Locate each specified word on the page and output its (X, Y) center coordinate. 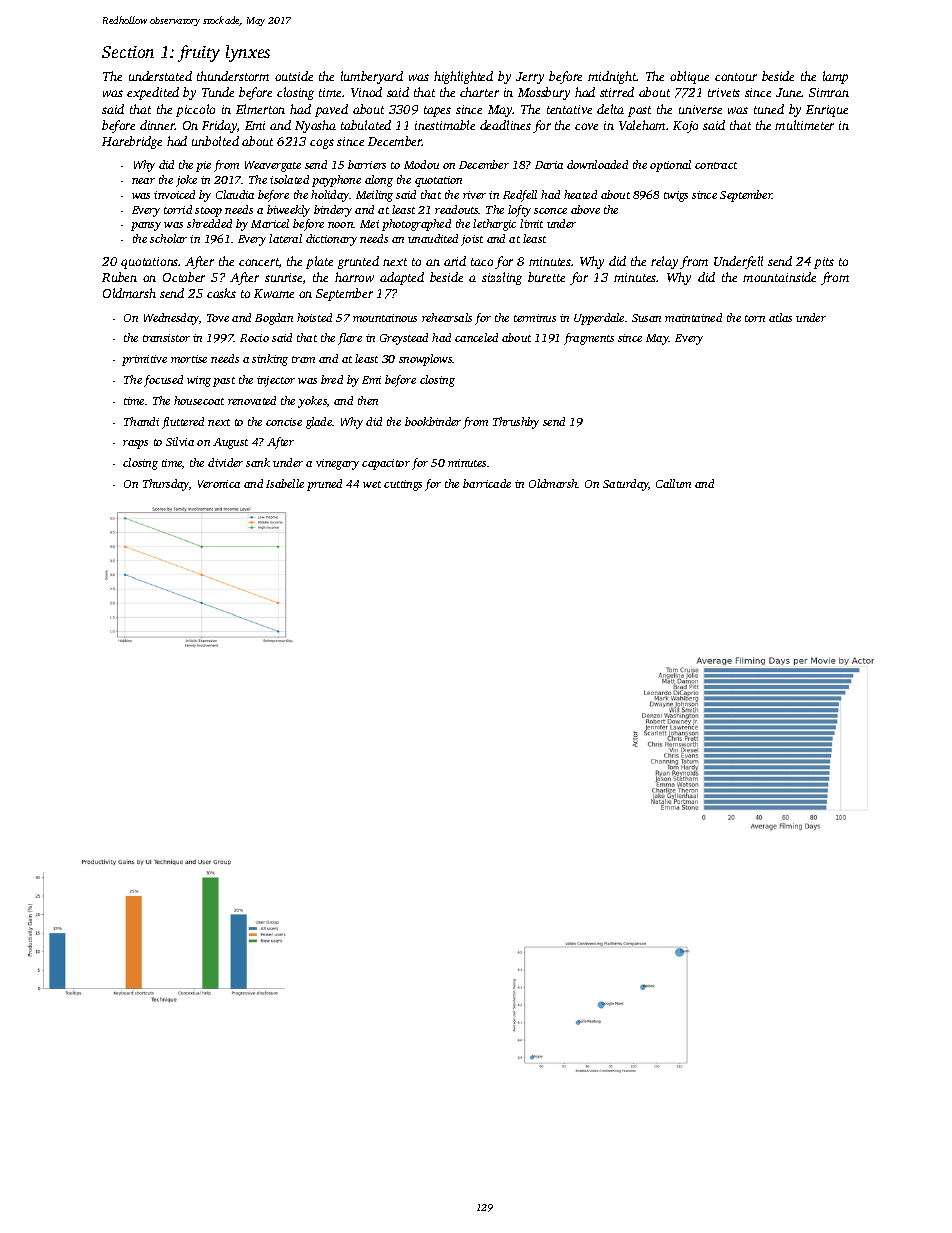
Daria (549, 165)
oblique (689, 77)
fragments (589, 339)
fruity (199, 53)
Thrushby (516, 423)
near (143, 181)
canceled (476, 337)
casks (221, 293)
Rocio (254, 338)
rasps (135, 444)
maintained (693, 317)
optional (670, 166)
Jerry (530, 78)
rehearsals (447, 317)
